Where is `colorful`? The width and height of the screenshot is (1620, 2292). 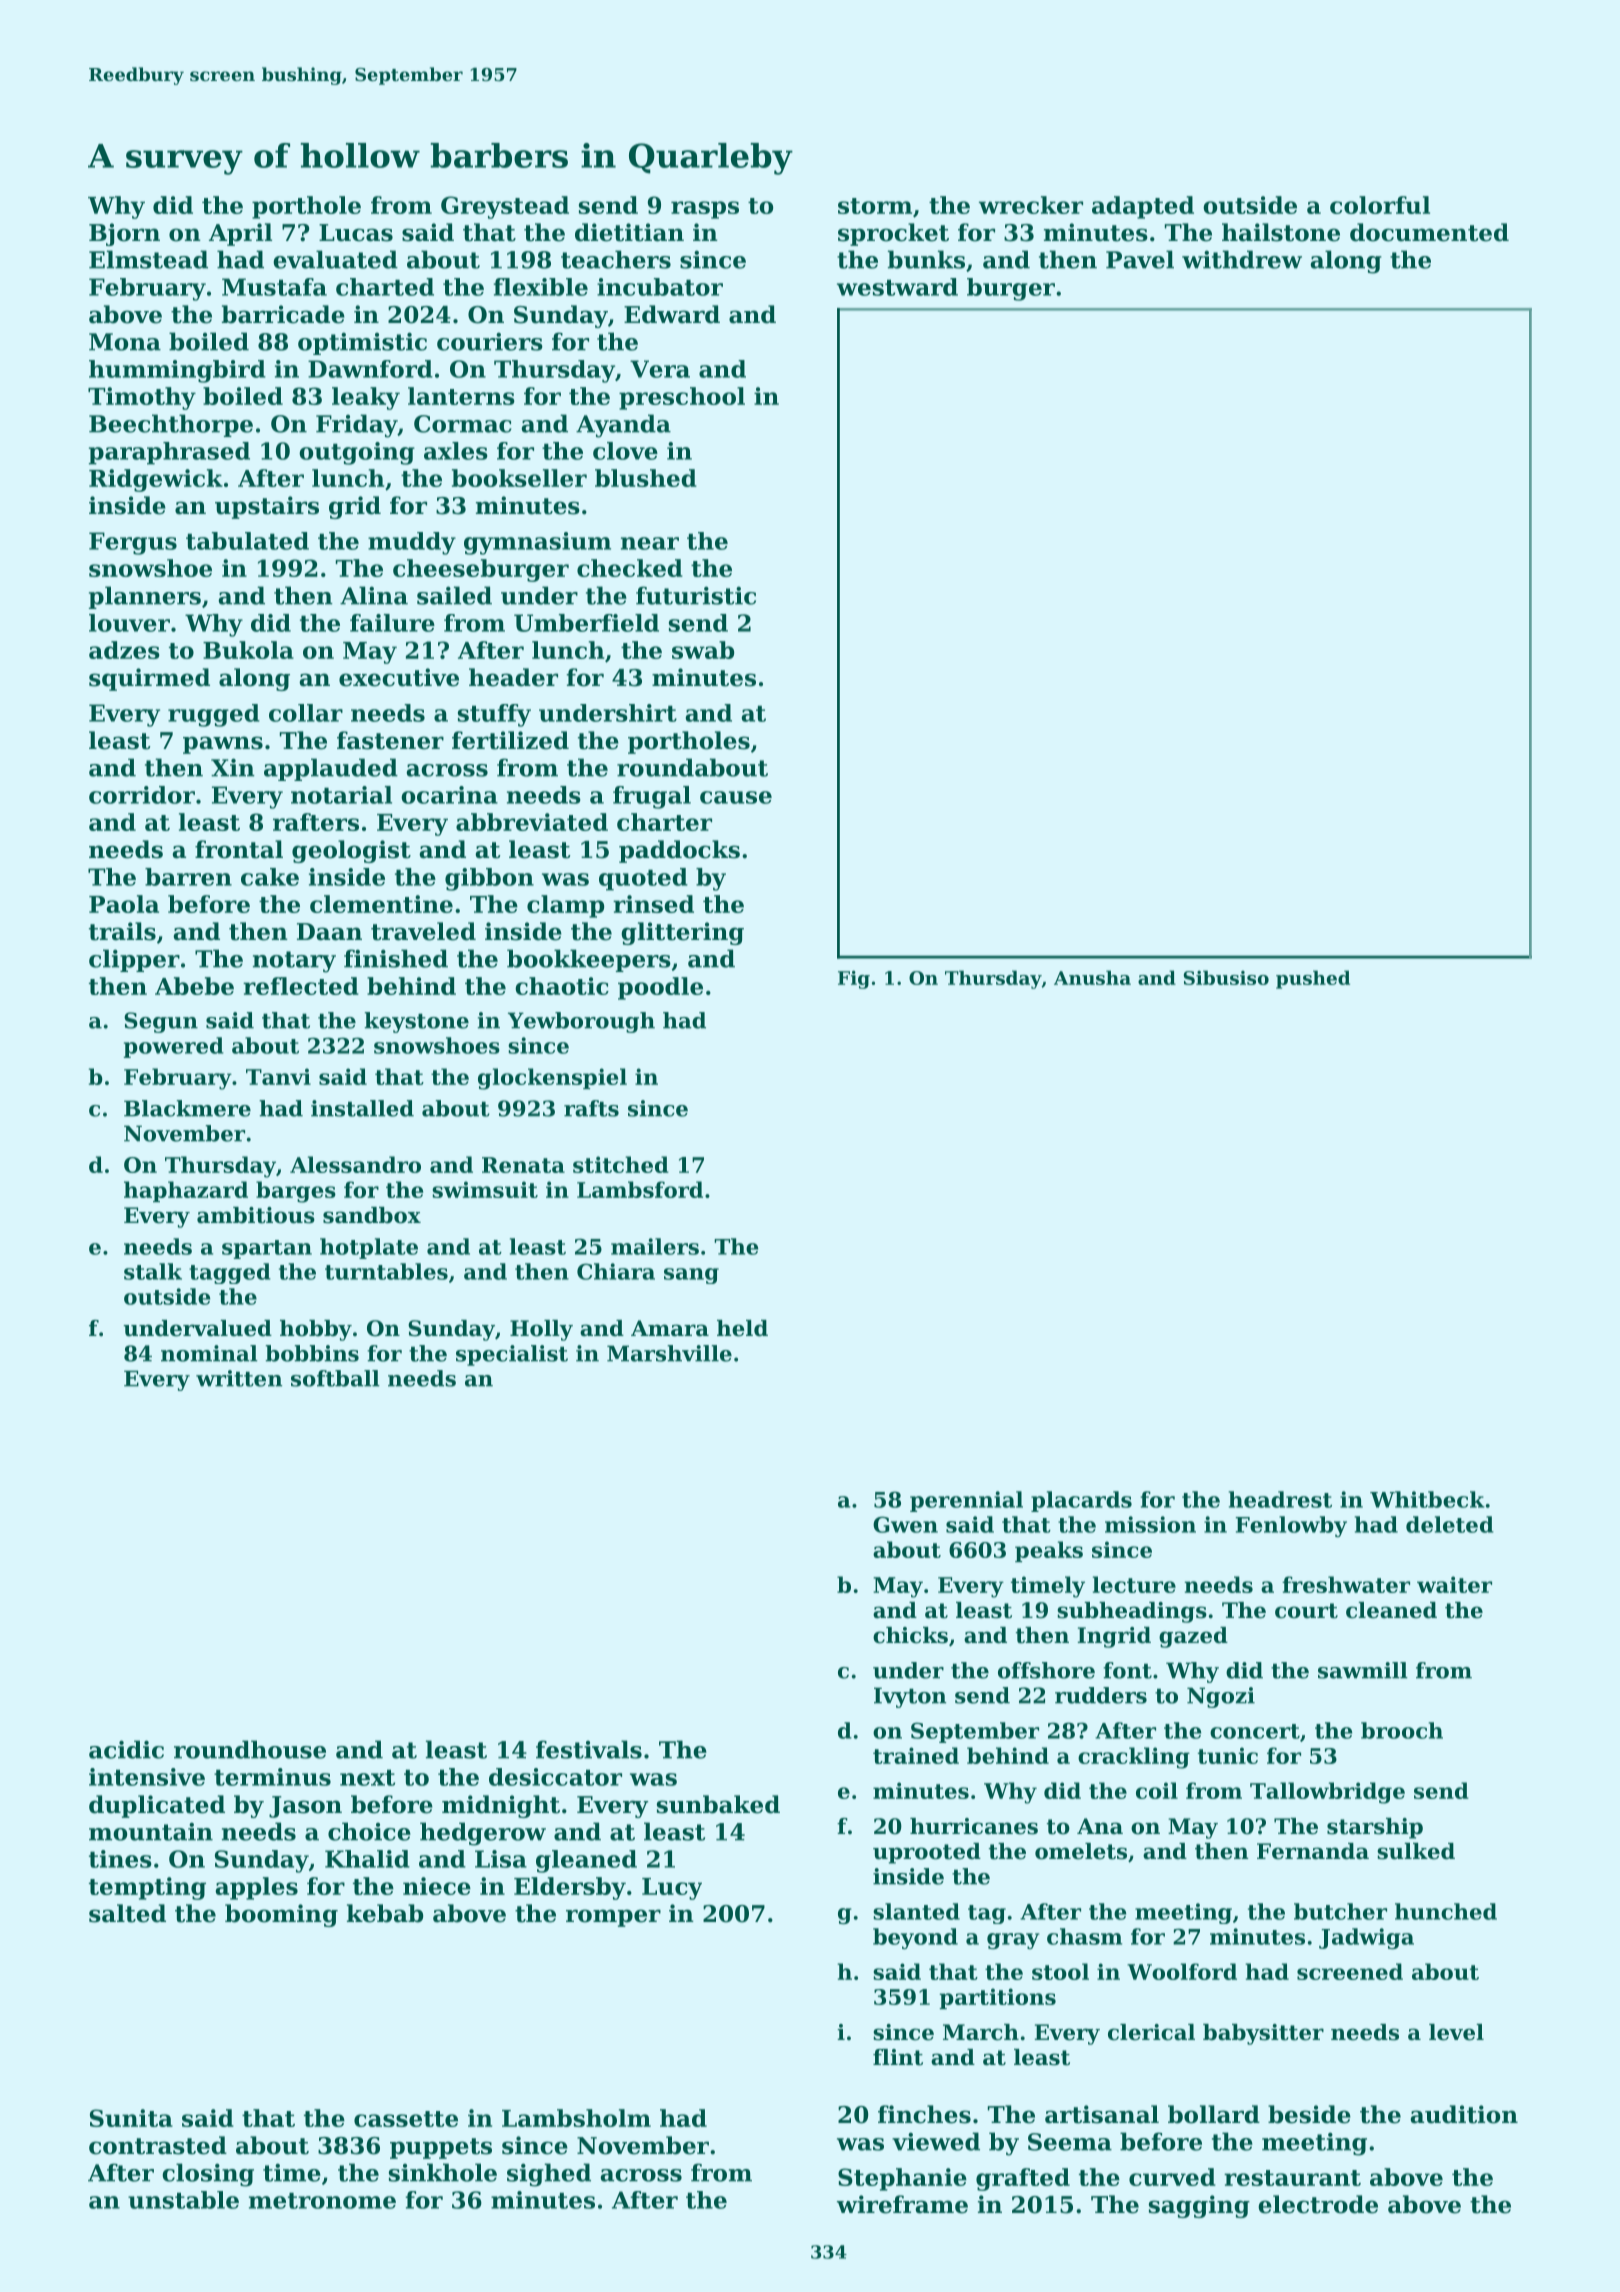
colorful is located at coordinates (1380, 205).
